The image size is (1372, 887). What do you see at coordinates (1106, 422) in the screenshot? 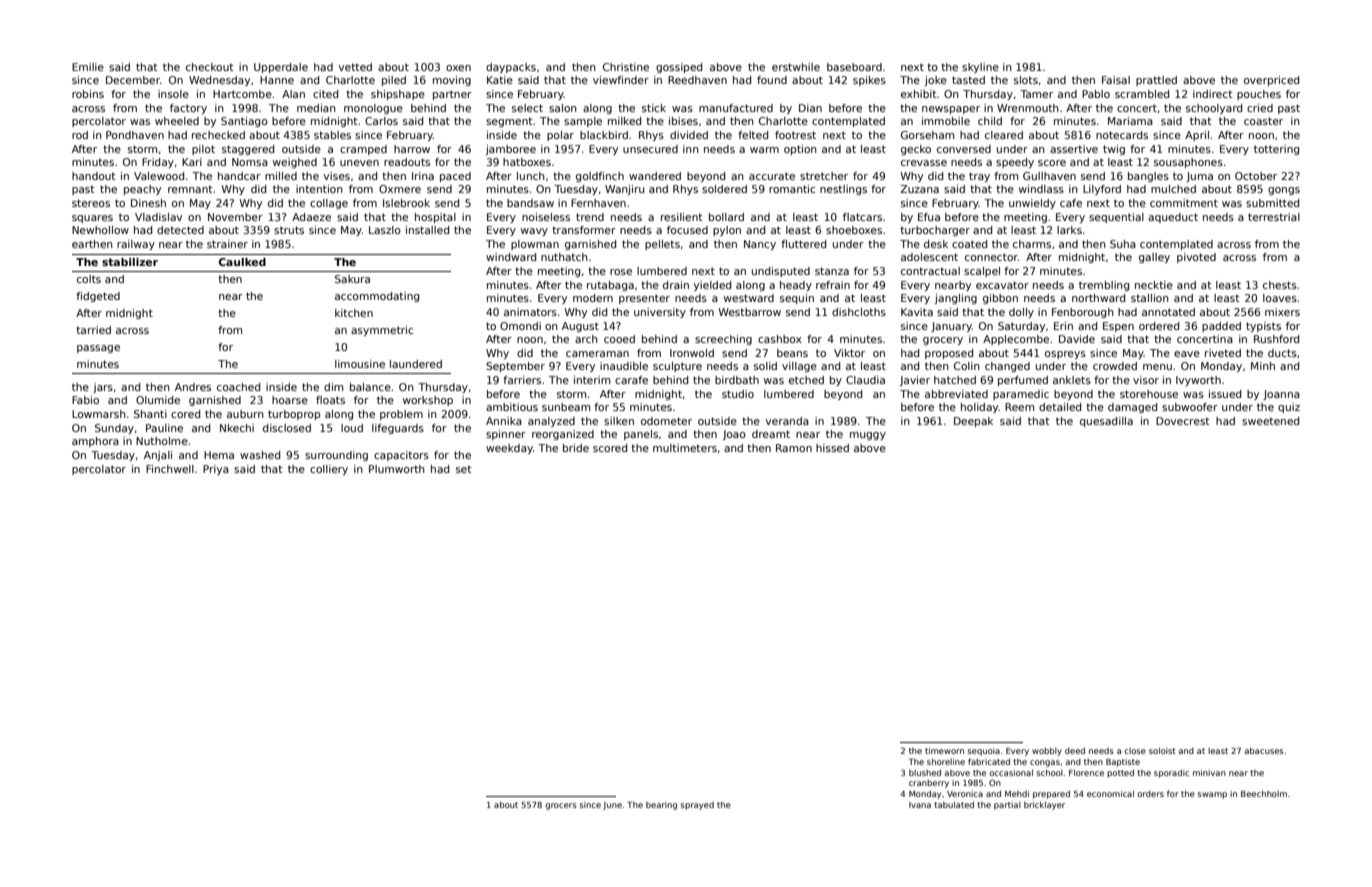
I see `quesadilla` at bounding box center [1106, 422].
